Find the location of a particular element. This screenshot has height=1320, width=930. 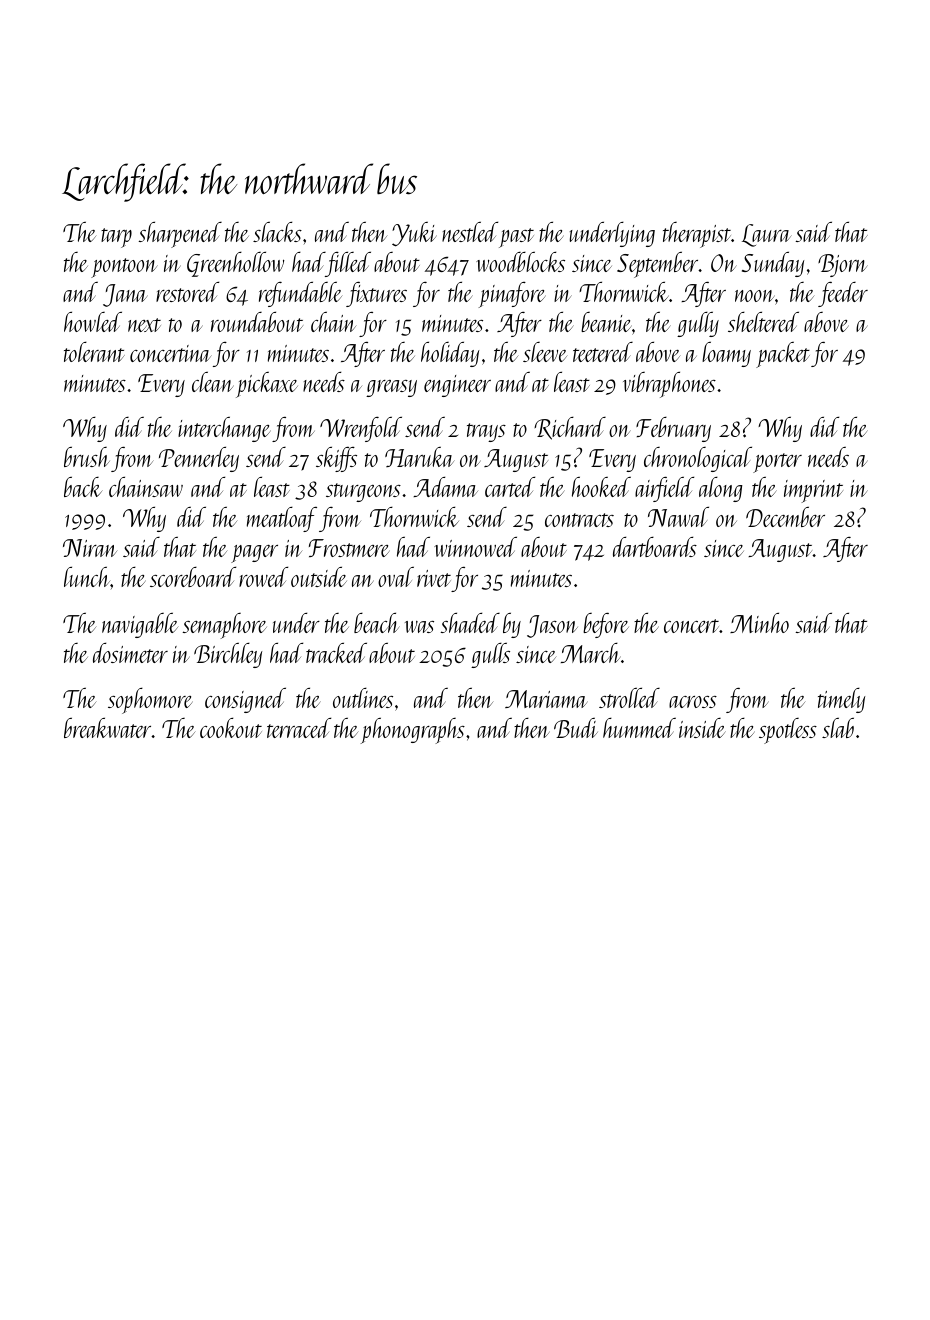

across is located at coordinates (693, 702).
